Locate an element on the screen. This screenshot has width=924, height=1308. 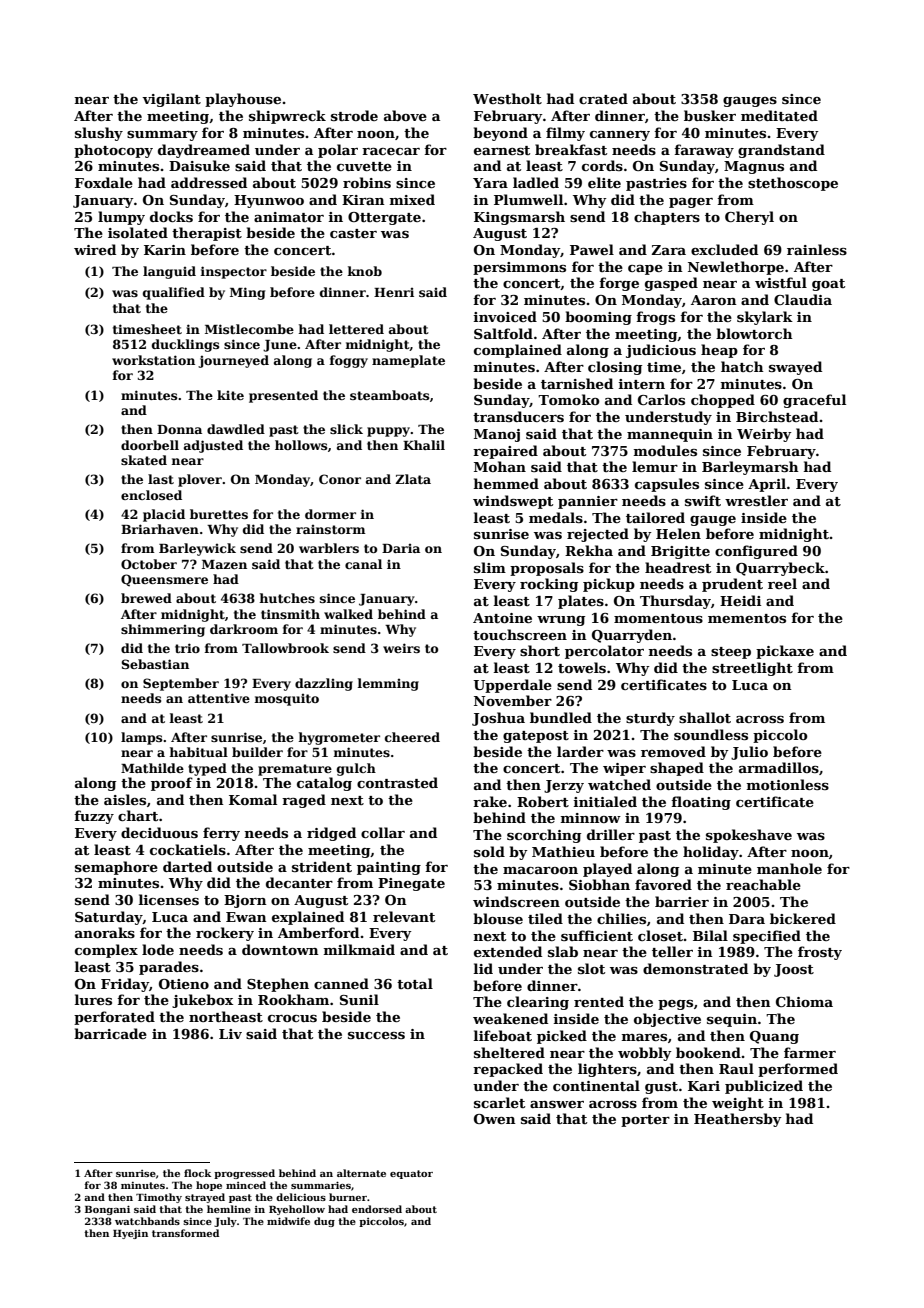
vigilant is located at coordinates (171, 100).
